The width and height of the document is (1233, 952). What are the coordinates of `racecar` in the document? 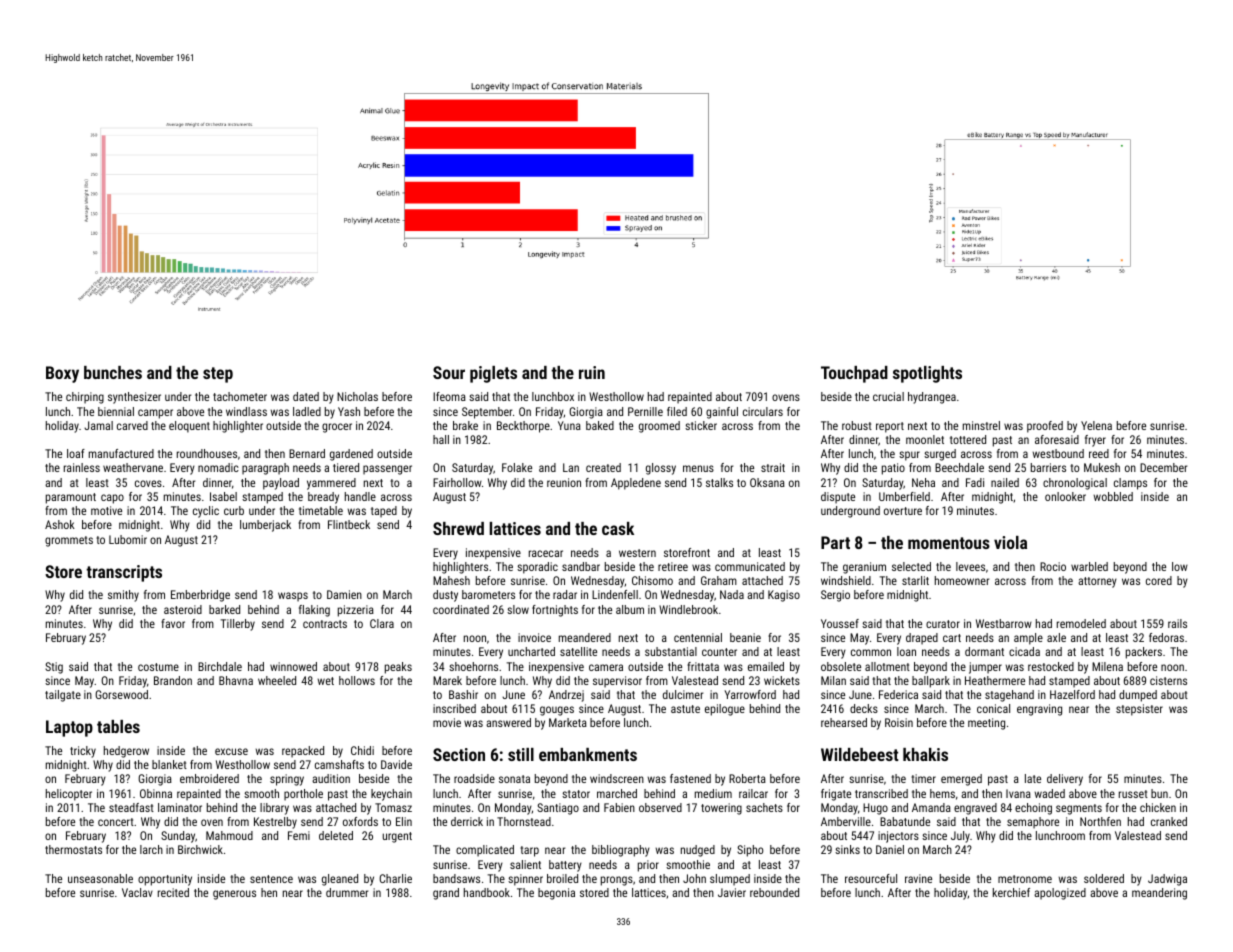 It's located at (546, 553).
